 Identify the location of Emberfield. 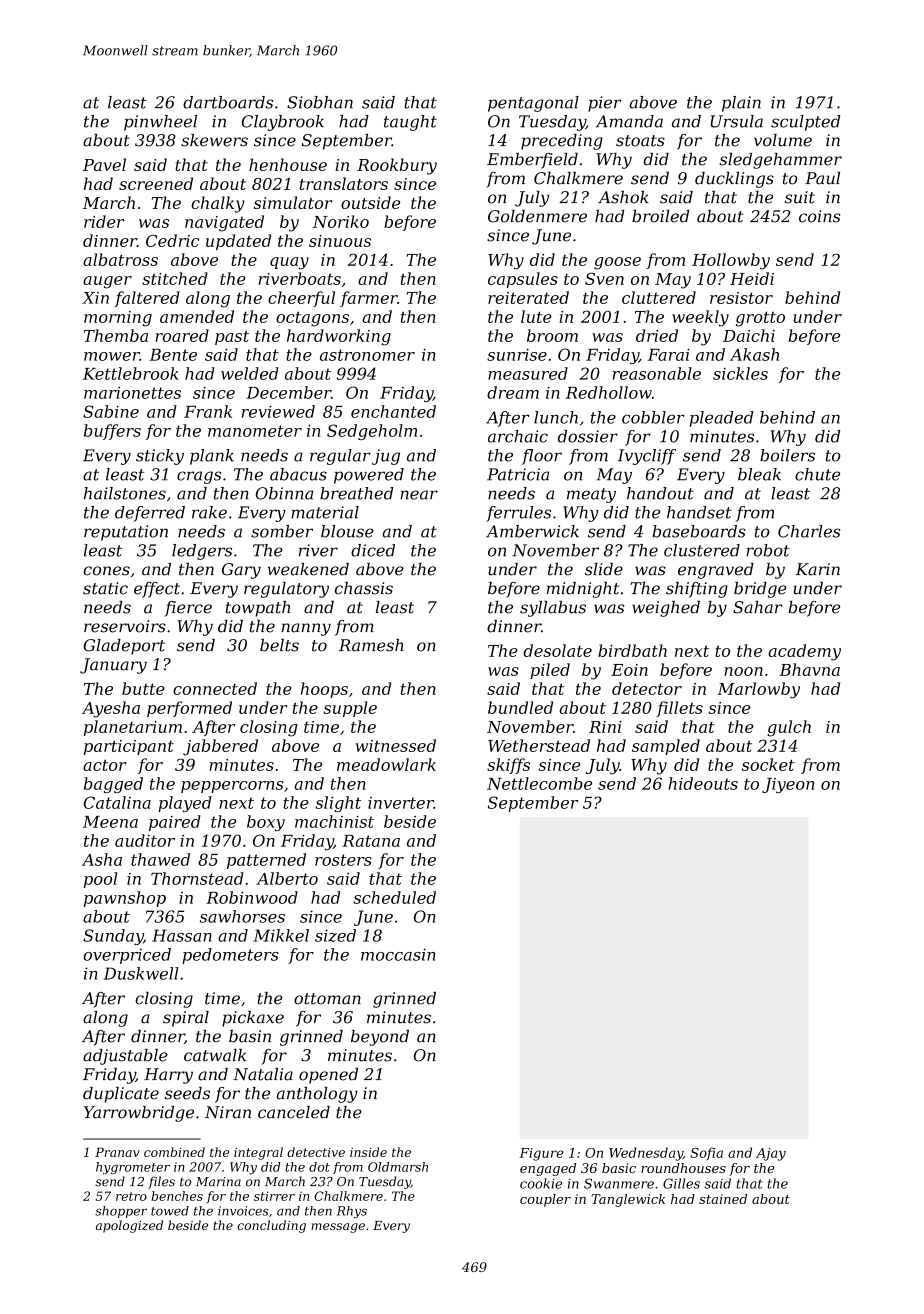
(532, 161).
